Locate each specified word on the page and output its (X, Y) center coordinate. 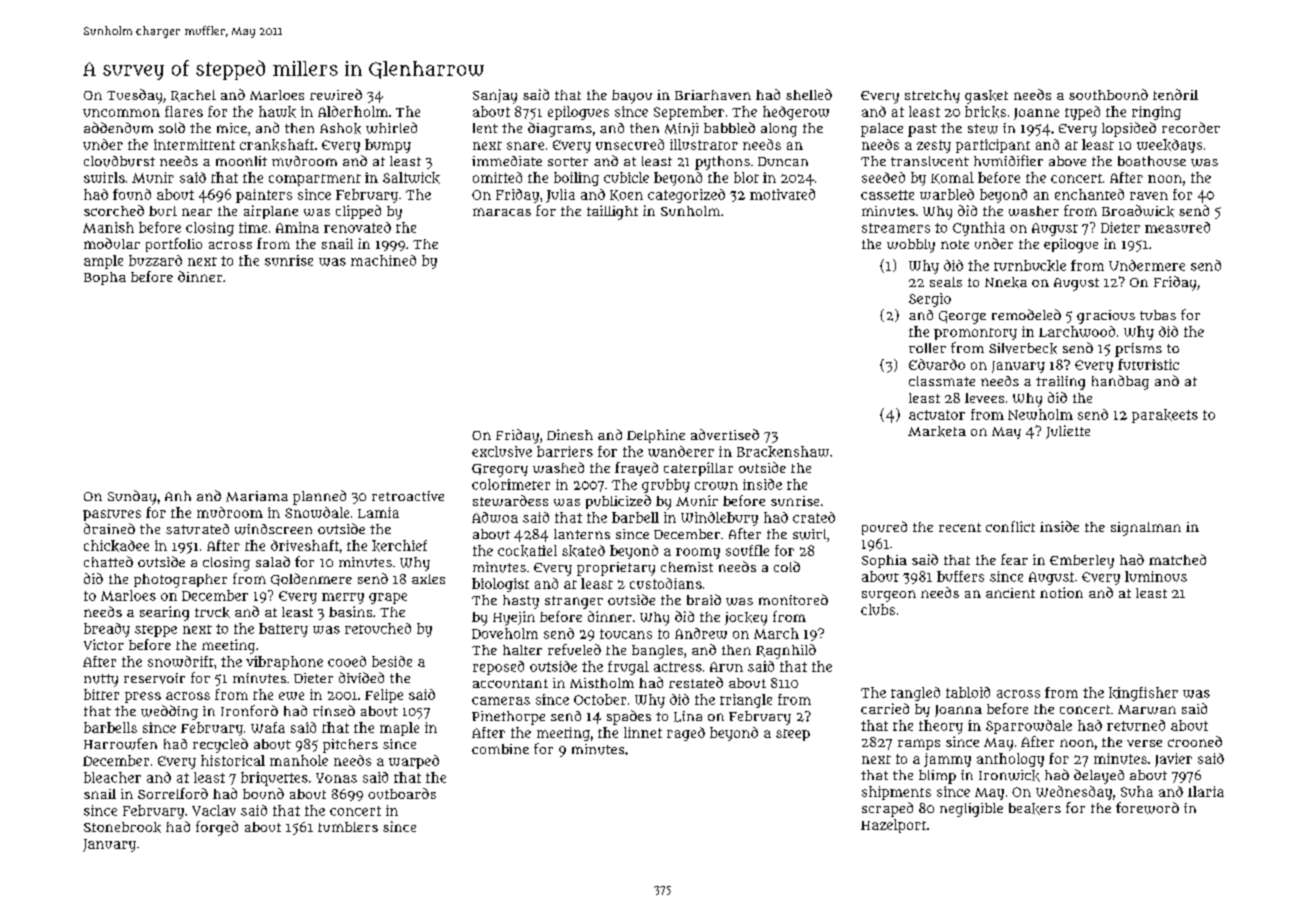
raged (686, 734)
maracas (502, 212)
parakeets (1165, 416)
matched (1177, 559)
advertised (725, 434)
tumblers (348, 827)
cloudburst (119, 161)
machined (383, 260)
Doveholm (505, 633)
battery (283, 630)
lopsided (1129, 129)
